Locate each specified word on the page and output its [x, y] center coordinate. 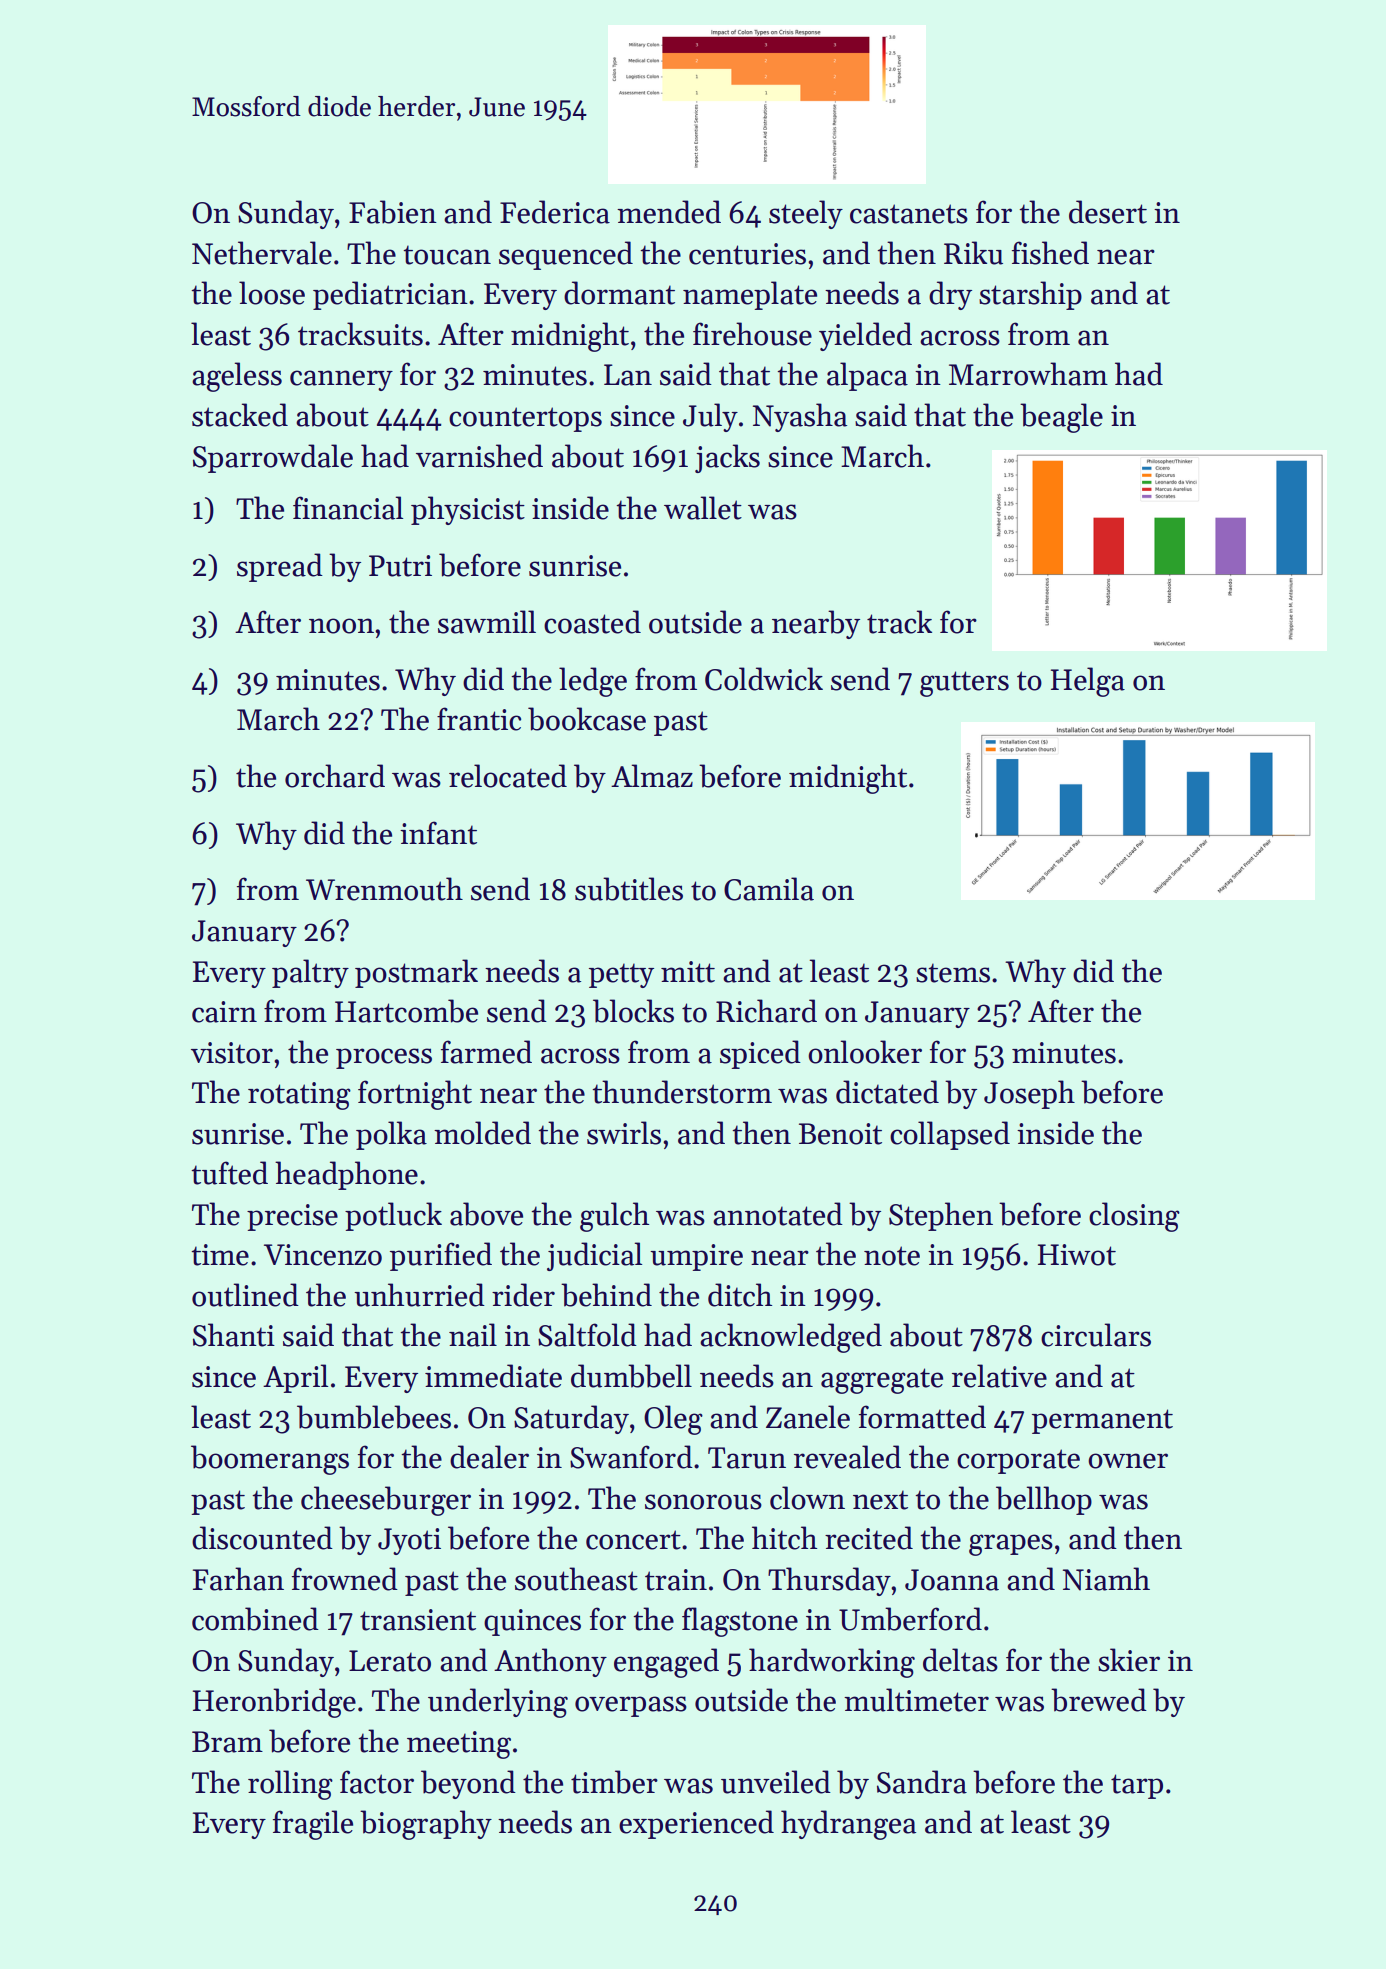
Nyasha [800, 417]
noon [341, 626]
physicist [468, 510]
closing [1134, 1217]
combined [255, 1619]
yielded [865, 336]
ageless [237, 377]
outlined [245, 1295]
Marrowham [1028, 374]
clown [807, 1498]
